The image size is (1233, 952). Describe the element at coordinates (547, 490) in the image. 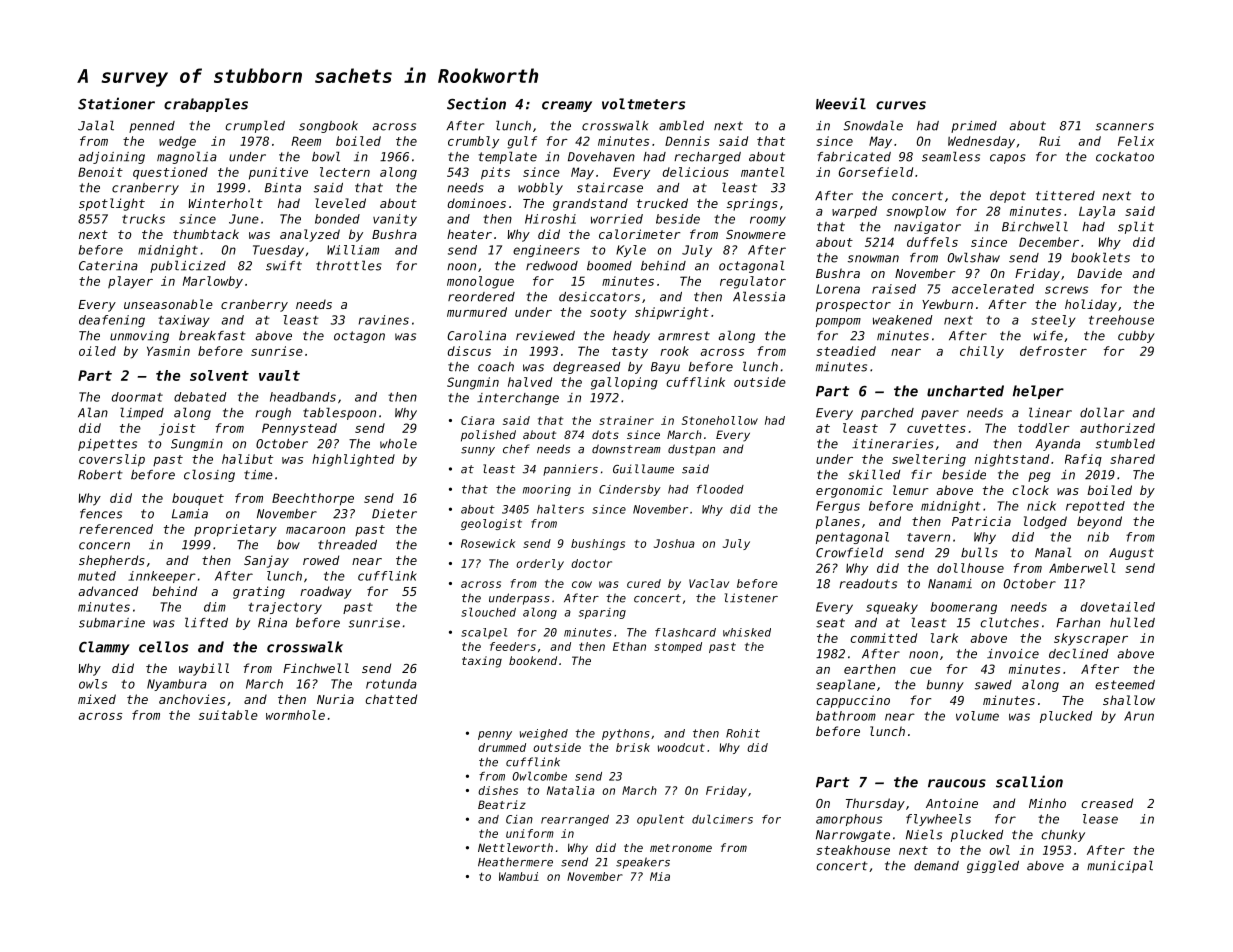

I see `mooring` at that location.
